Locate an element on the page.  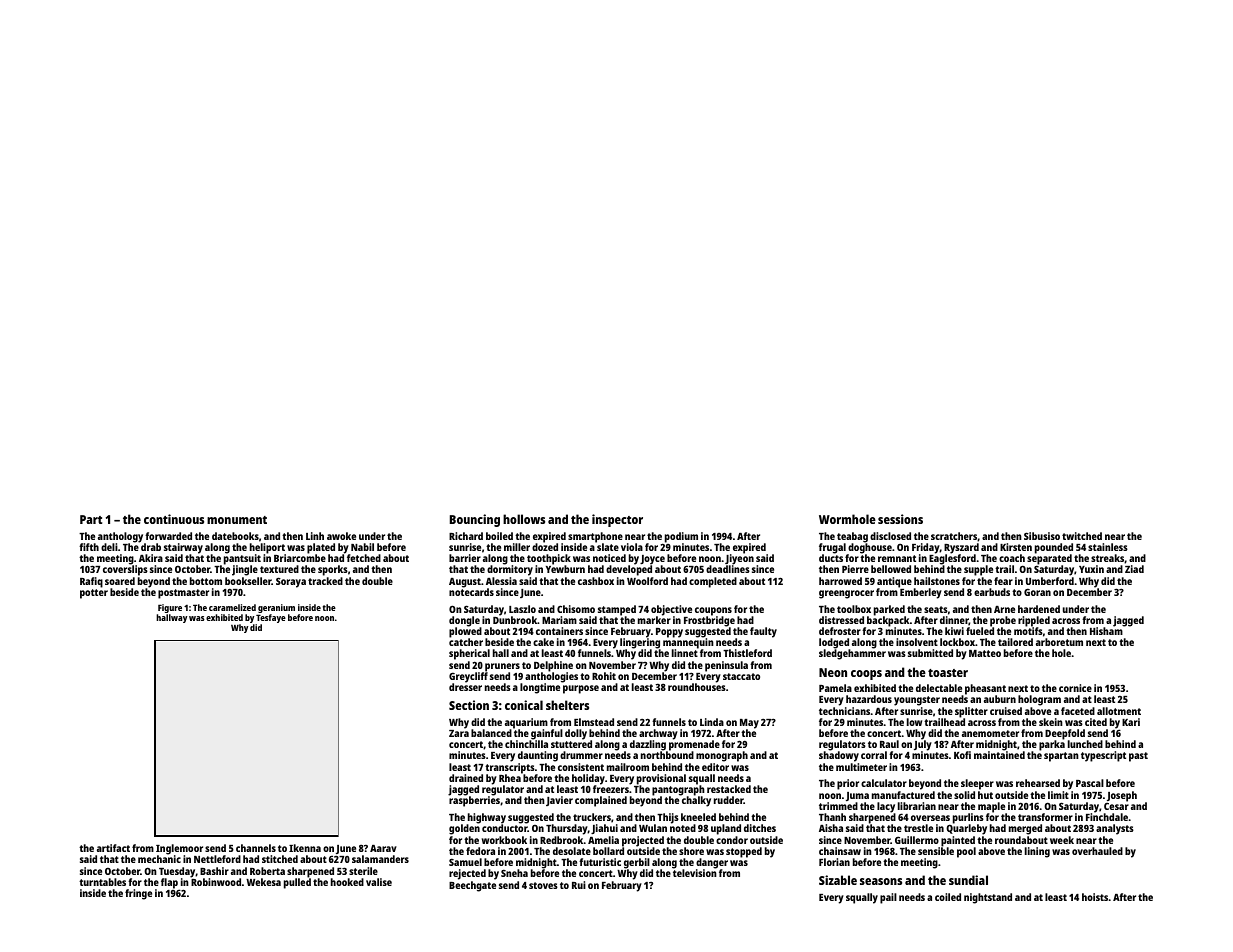
Ikenna is located at coordinates (305, 848).
